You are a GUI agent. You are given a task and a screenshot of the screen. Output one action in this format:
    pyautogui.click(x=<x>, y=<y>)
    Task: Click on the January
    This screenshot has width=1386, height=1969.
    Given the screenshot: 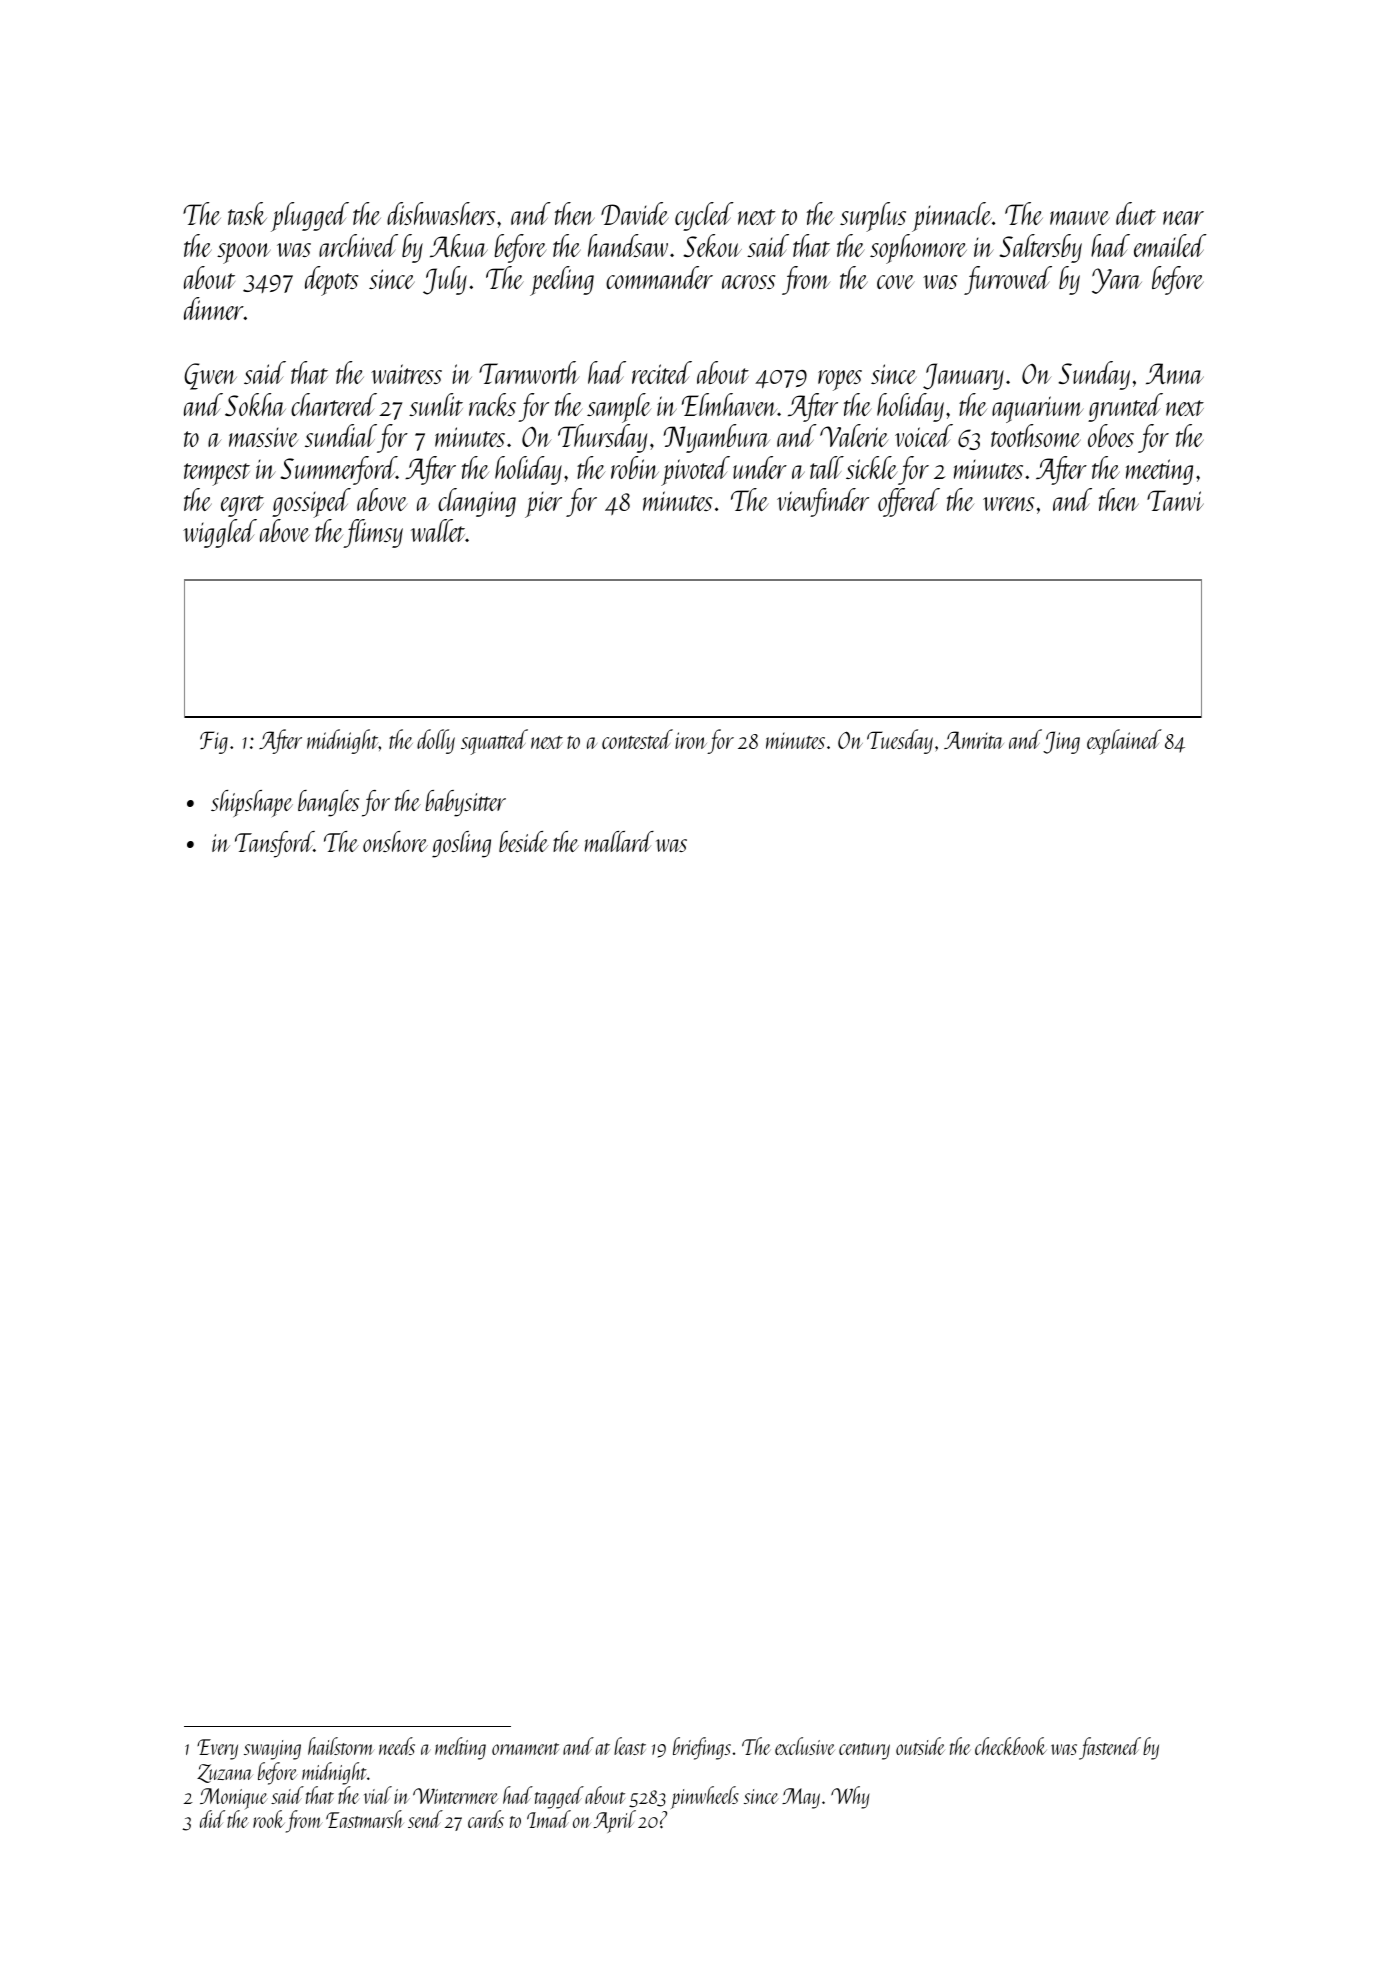 What is the action you would take?
    pyautogui.click(x=963, y=376)
